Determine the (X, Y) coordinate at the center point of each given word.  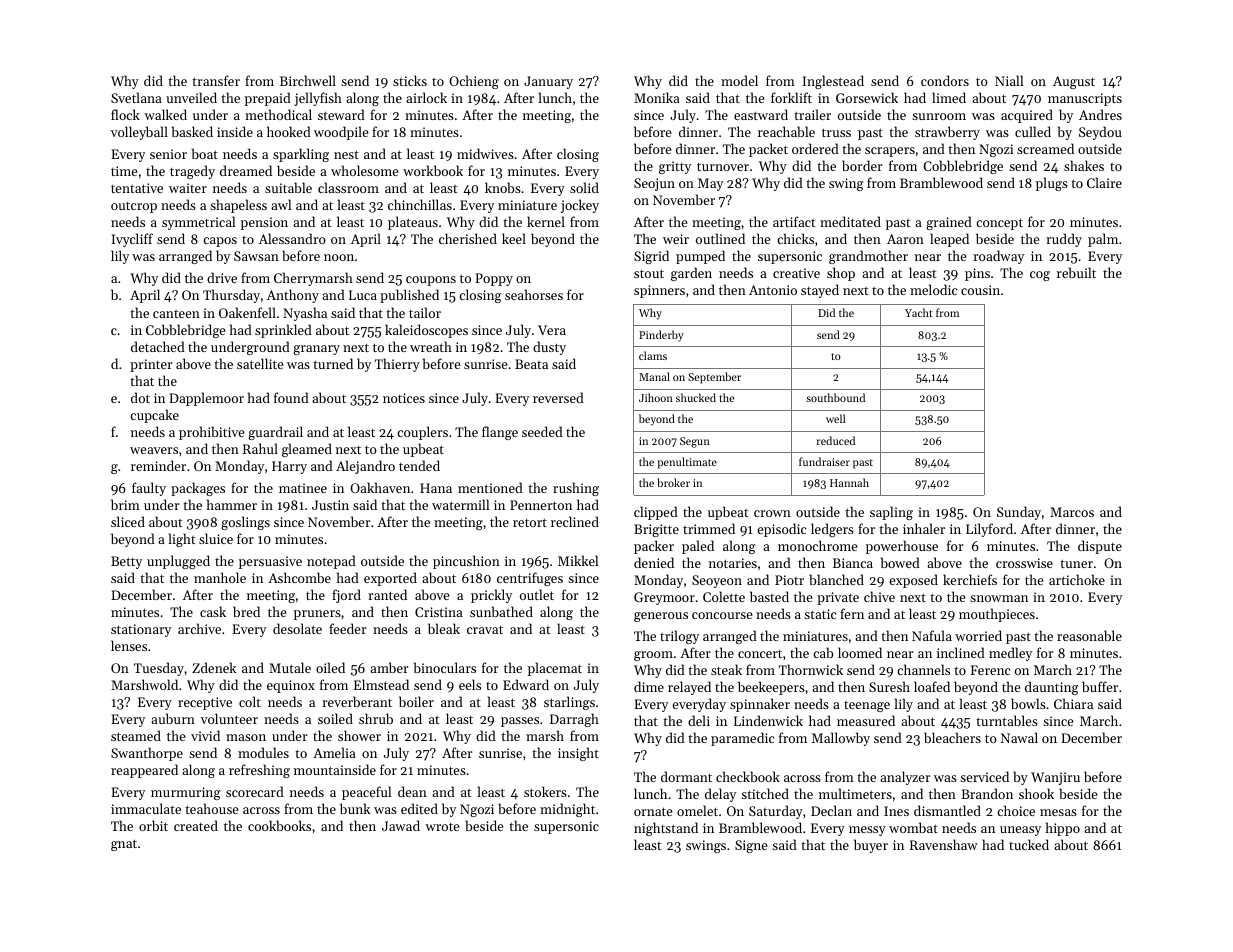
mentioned (490, 487)
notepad (331, 562)
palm (1103, 240)
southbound (835, 397)
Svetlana (136, 97)
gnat (124, 845)
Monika (657, 97)
